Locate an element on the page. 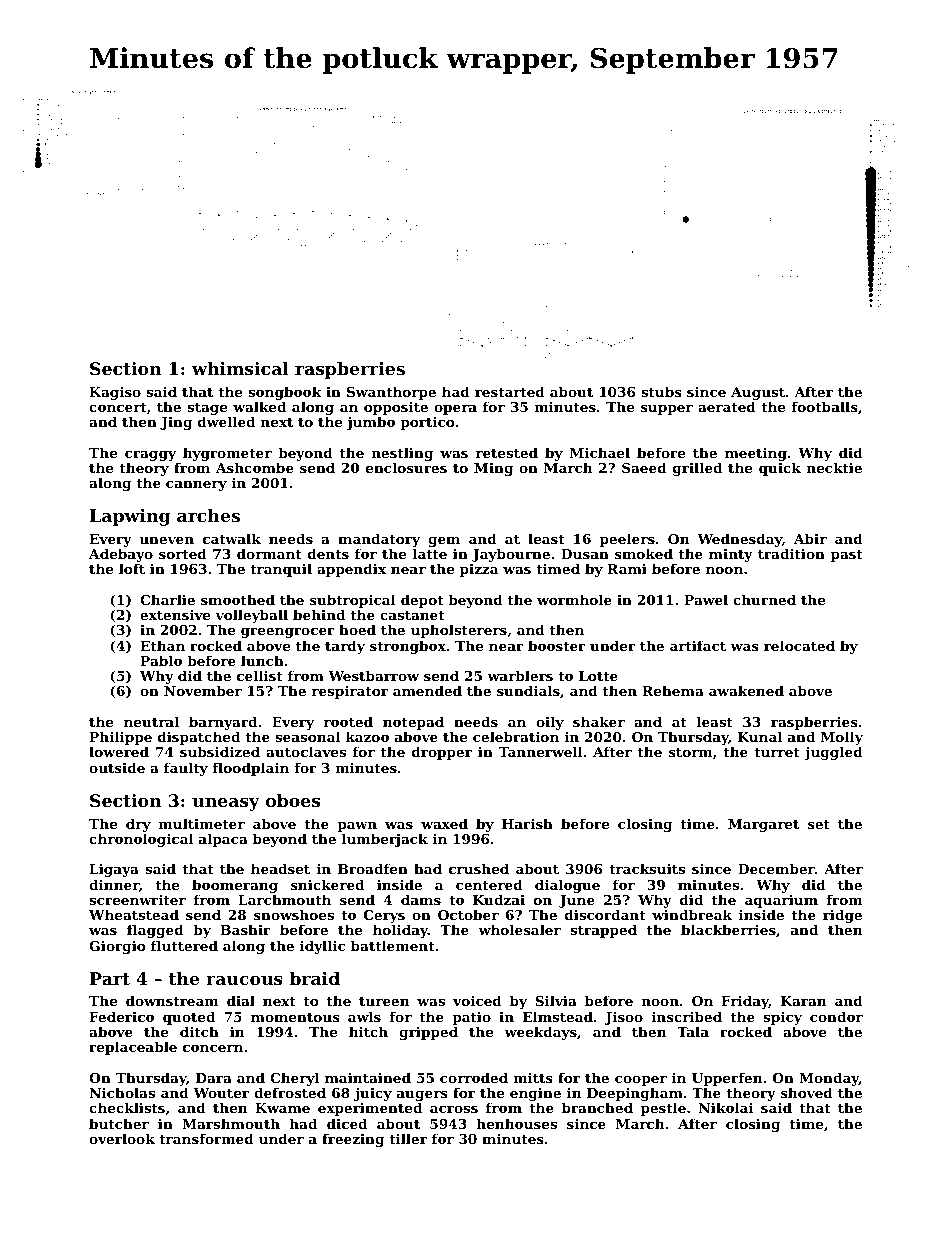  grilled is located at coordinates (697, 469).
